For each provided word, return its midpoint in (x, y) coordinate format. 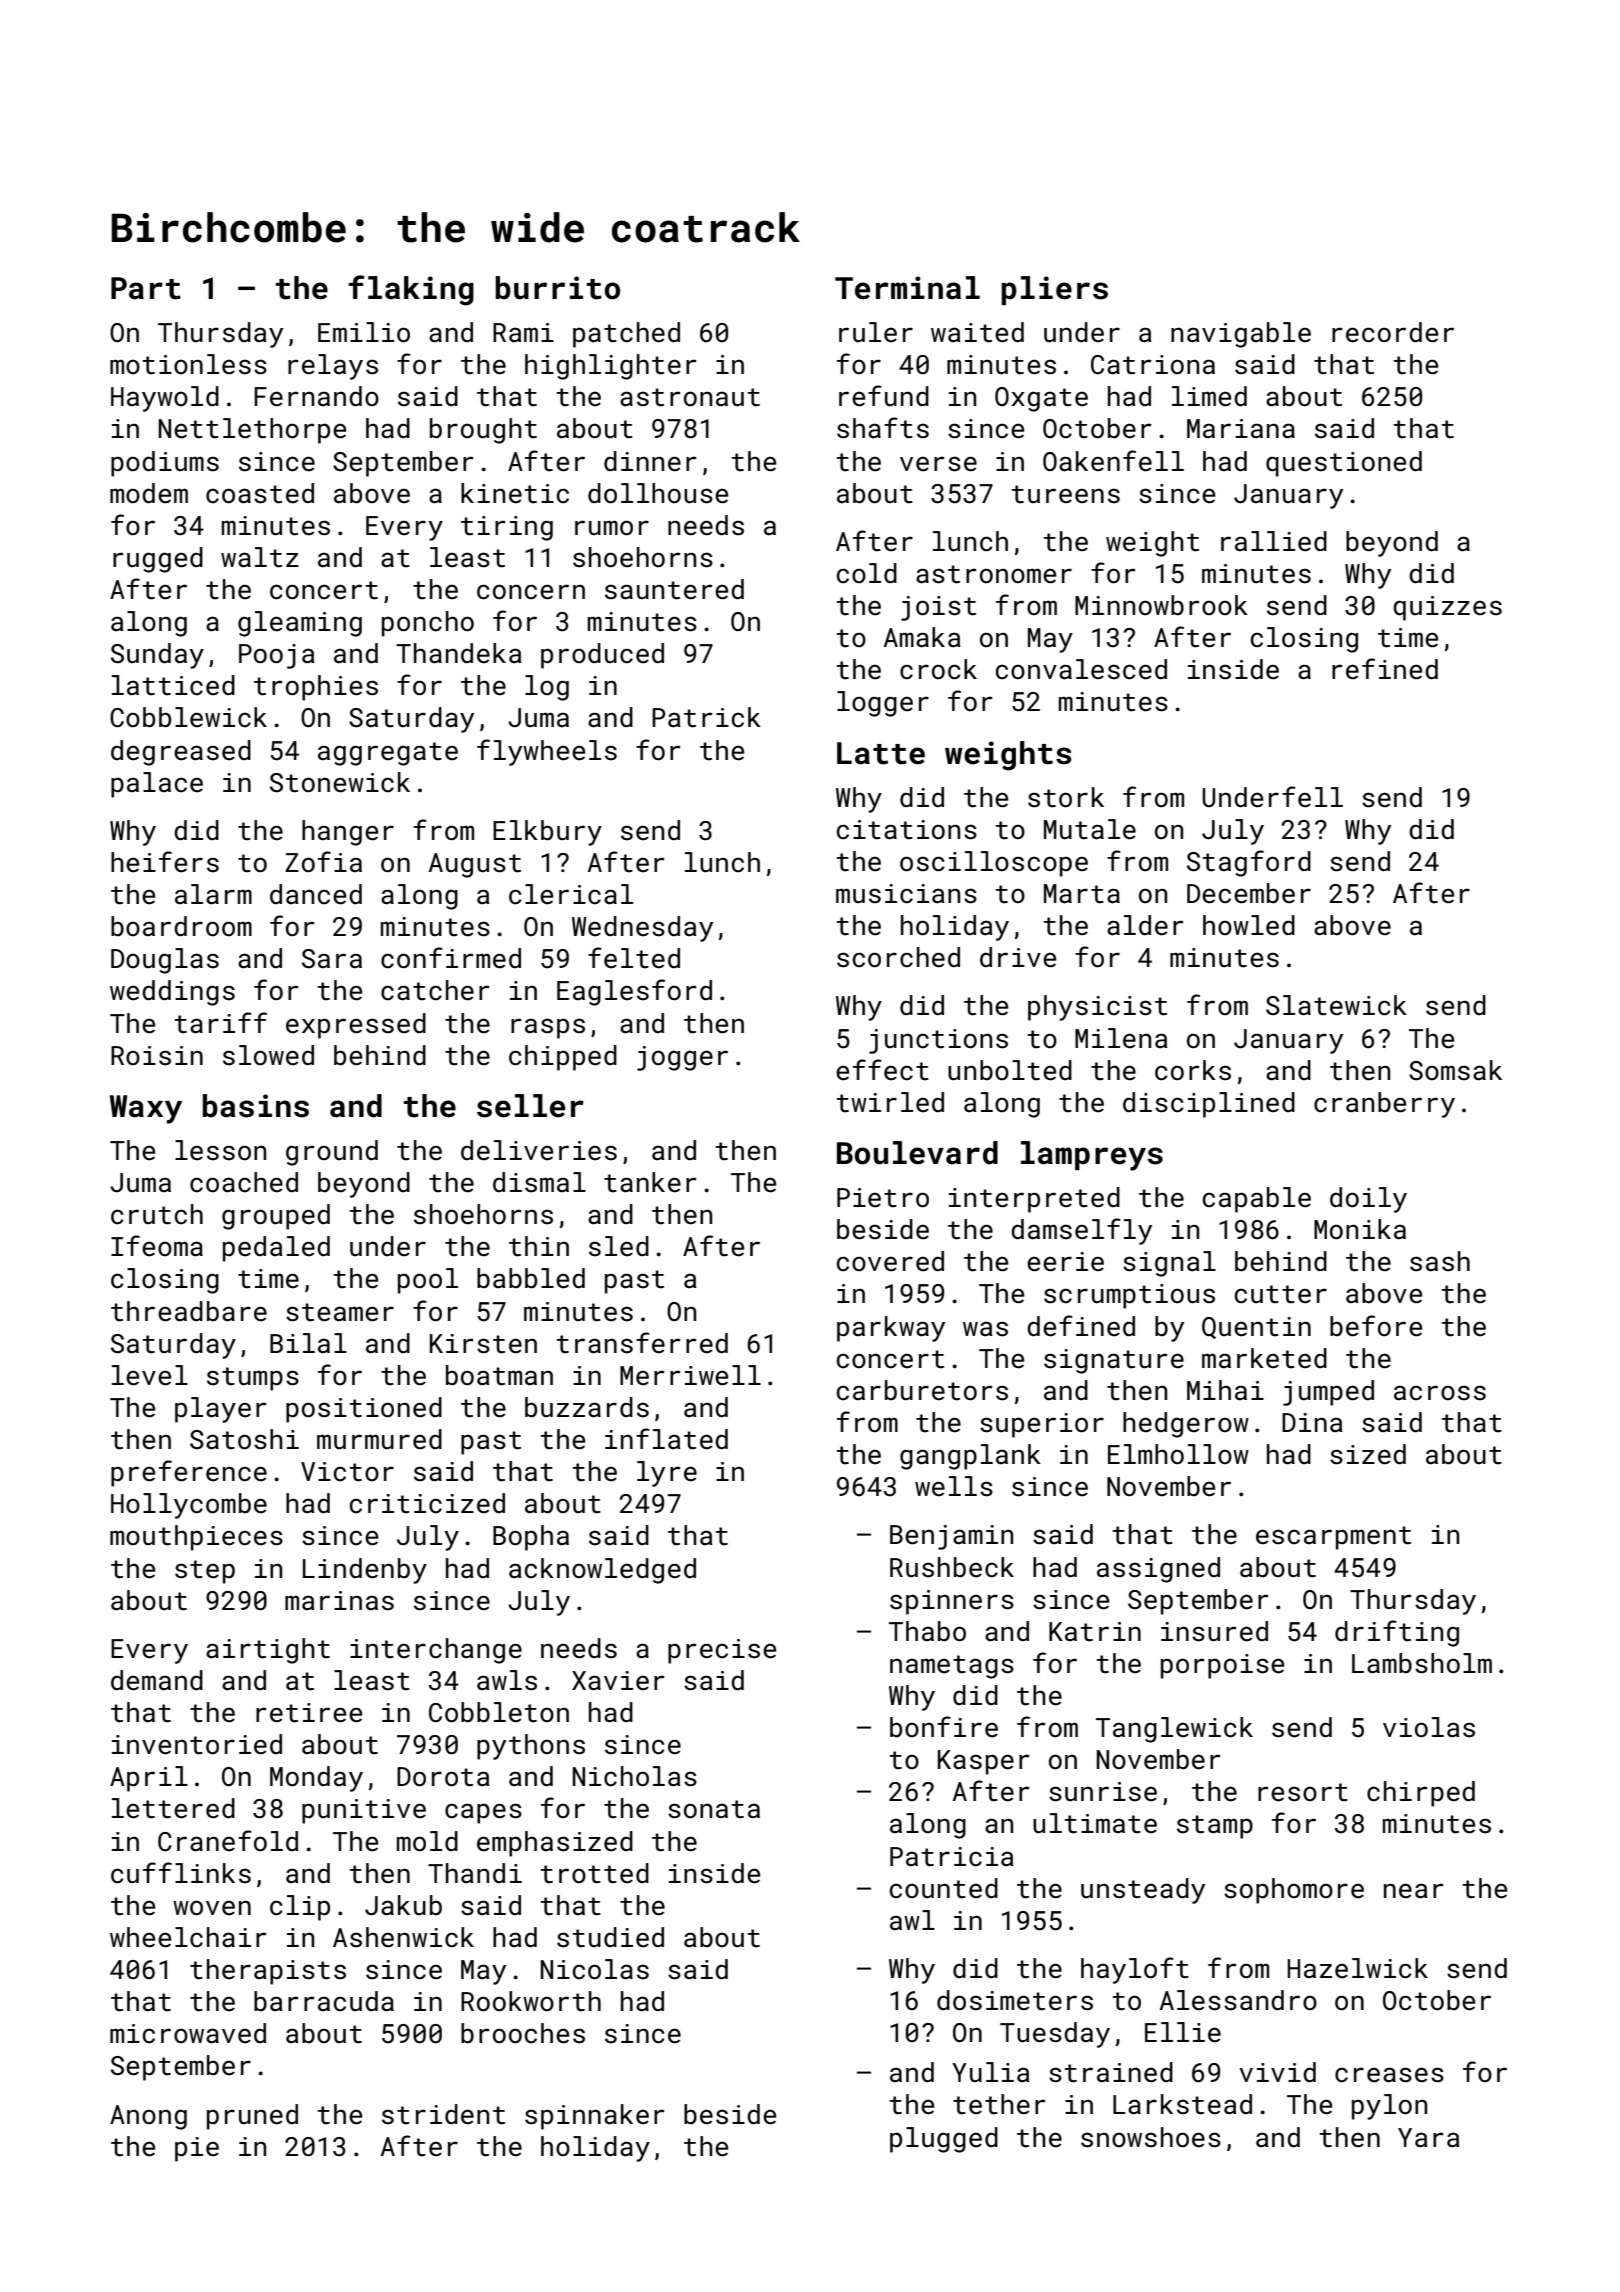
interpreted (1034, 1200)
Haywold (165, 399)
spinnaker (595, 2117)
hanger (348, 833)
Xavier (618, 1681)
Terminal (907, 288)
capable (1257, 1200)
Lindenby (365, 1571)
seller (530, 1106)
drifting (1397, 1633)
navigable (1241, 335)
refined (1385, 669)
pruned (252, 2117)
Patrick (706, 717)
